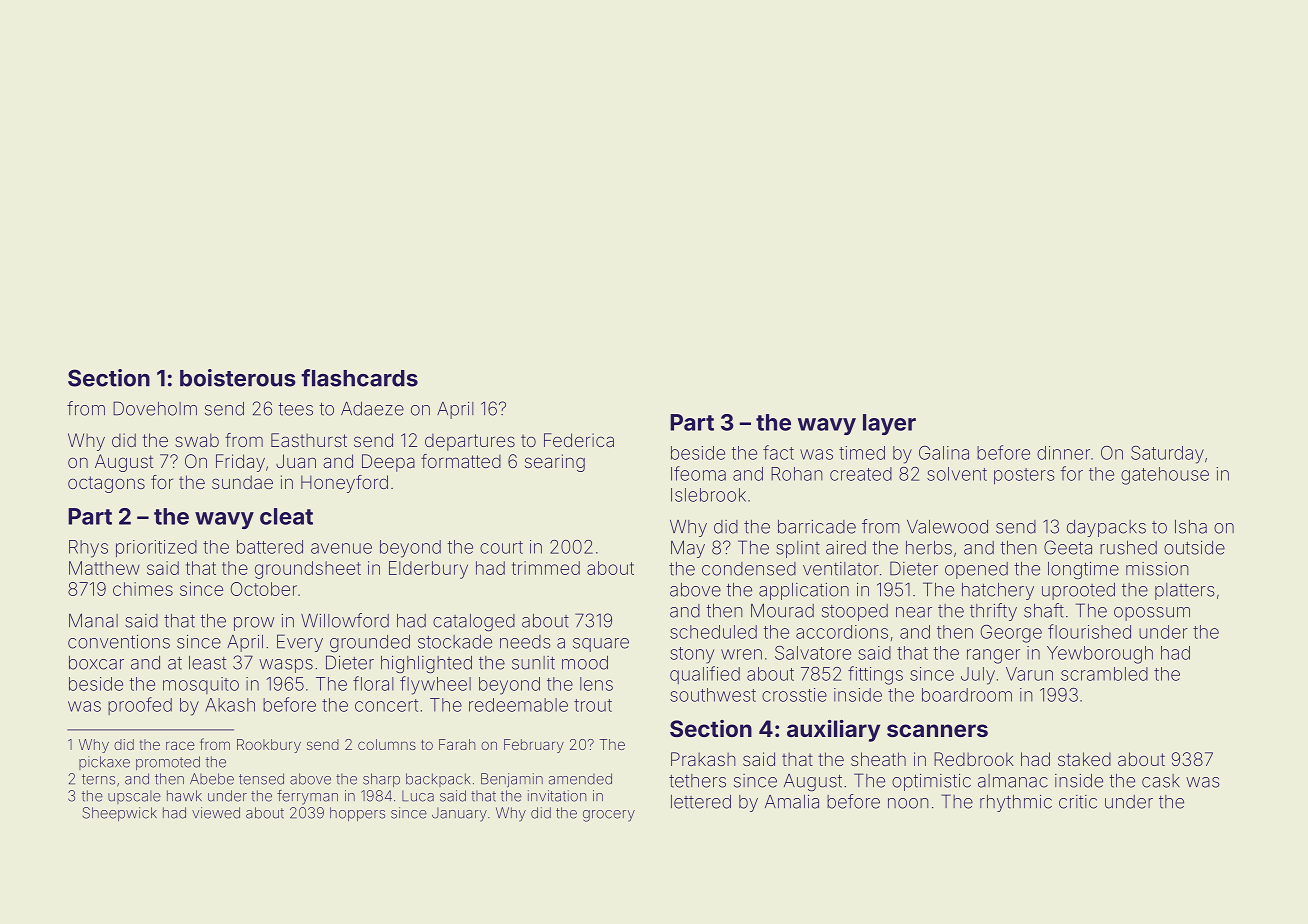  I want to click on boisterous, so click(238, 378).
